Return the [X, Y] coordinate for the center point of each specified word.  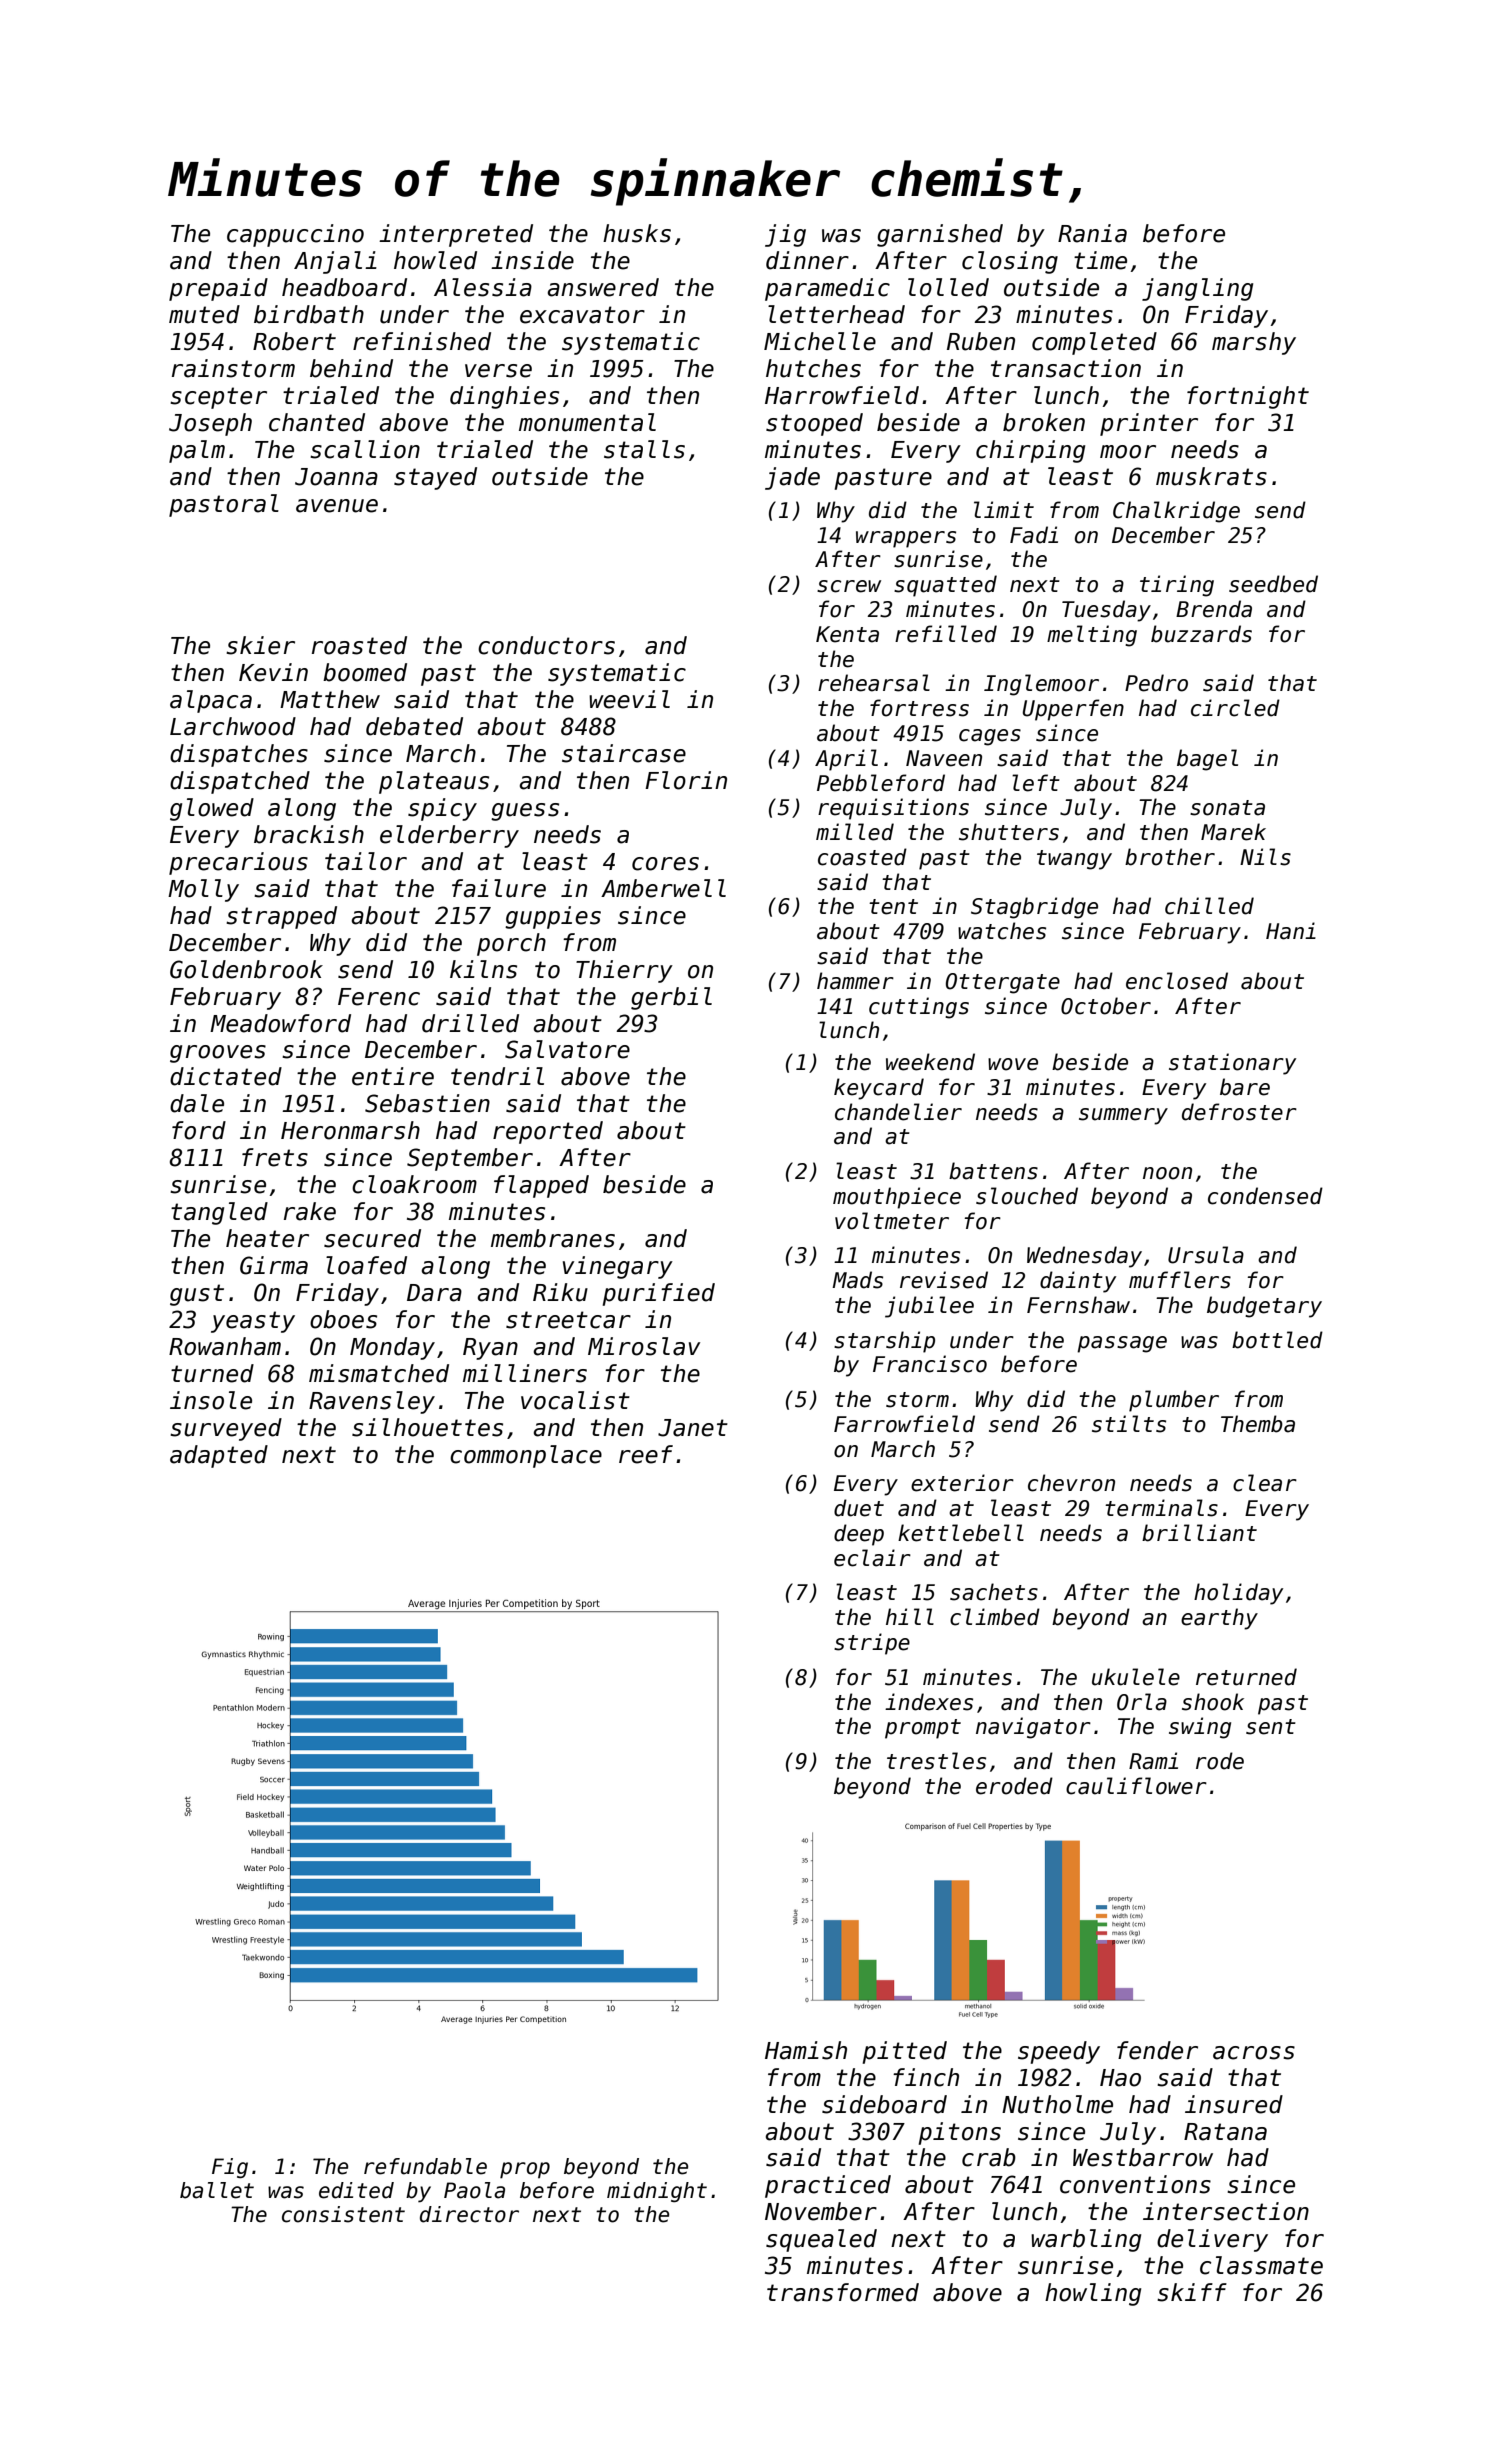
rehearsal [874, 683]
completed [1094, 343]
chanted [317, 422]
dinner [807, 260]
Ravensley [372, 1402]
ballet [217, 2190]
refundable [425, 2166]
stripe [872, 1644]
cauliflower [1136, 1786]
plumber [1174, 1401]
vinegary [618, 1267]
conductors [546, 645]
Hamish [806, 2050]
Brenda [1214, 609]
